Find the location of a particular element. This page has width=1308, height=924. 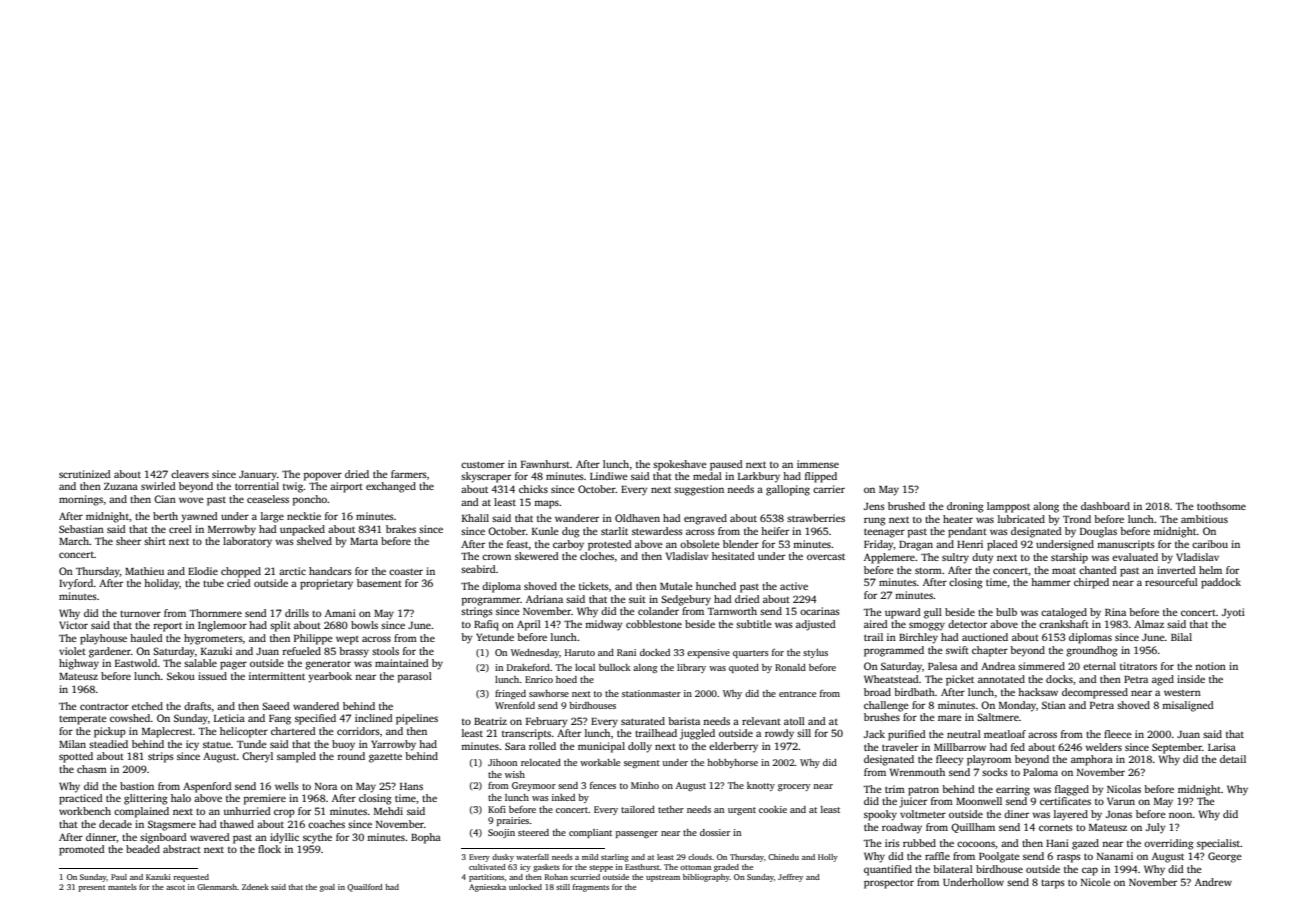

mantels is located at coordinates (122, 887).
